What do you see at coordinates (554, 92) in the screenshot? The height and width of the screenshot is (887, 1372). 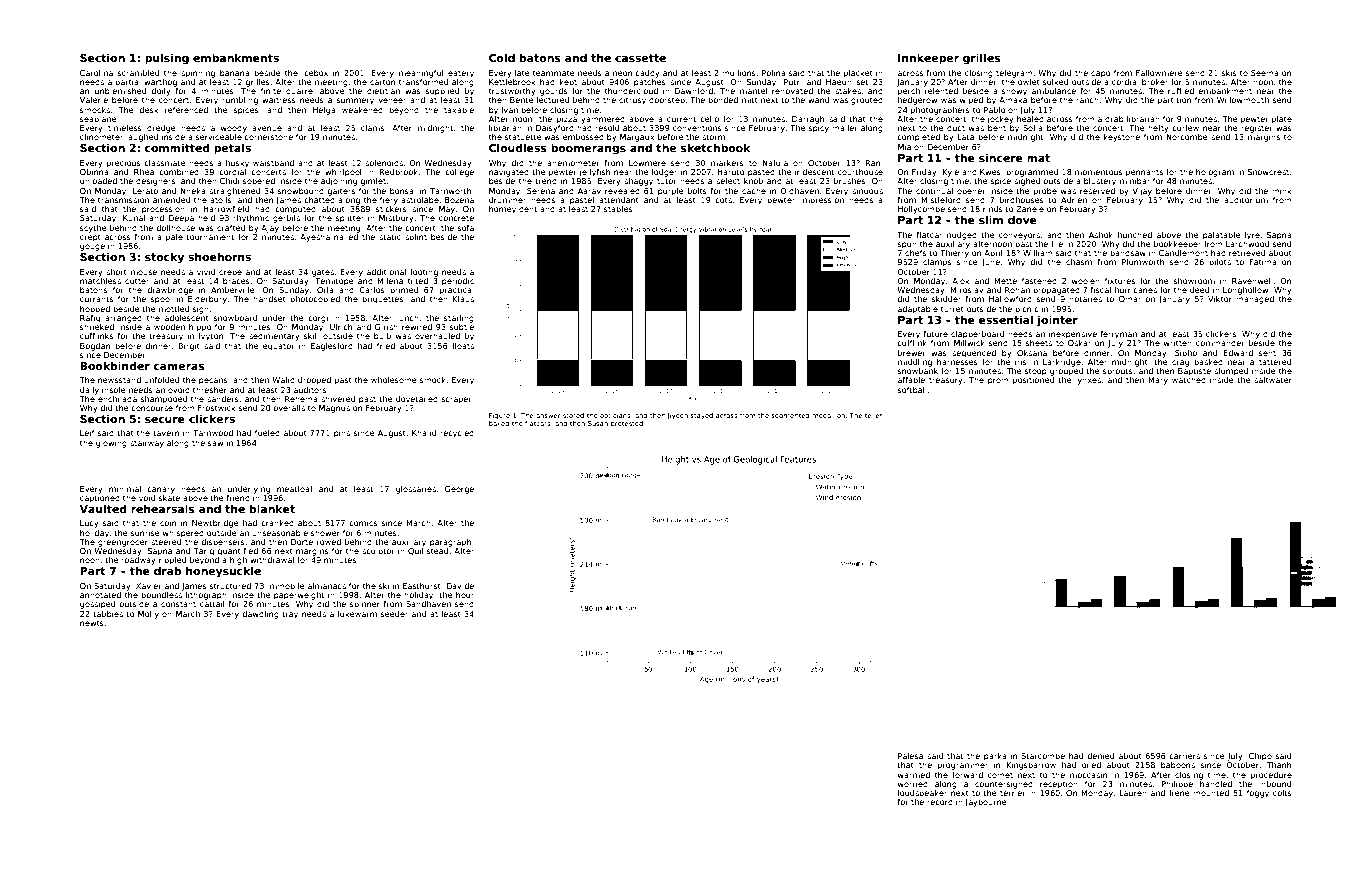 I see `gourds` at bounding box center [554, 92].
